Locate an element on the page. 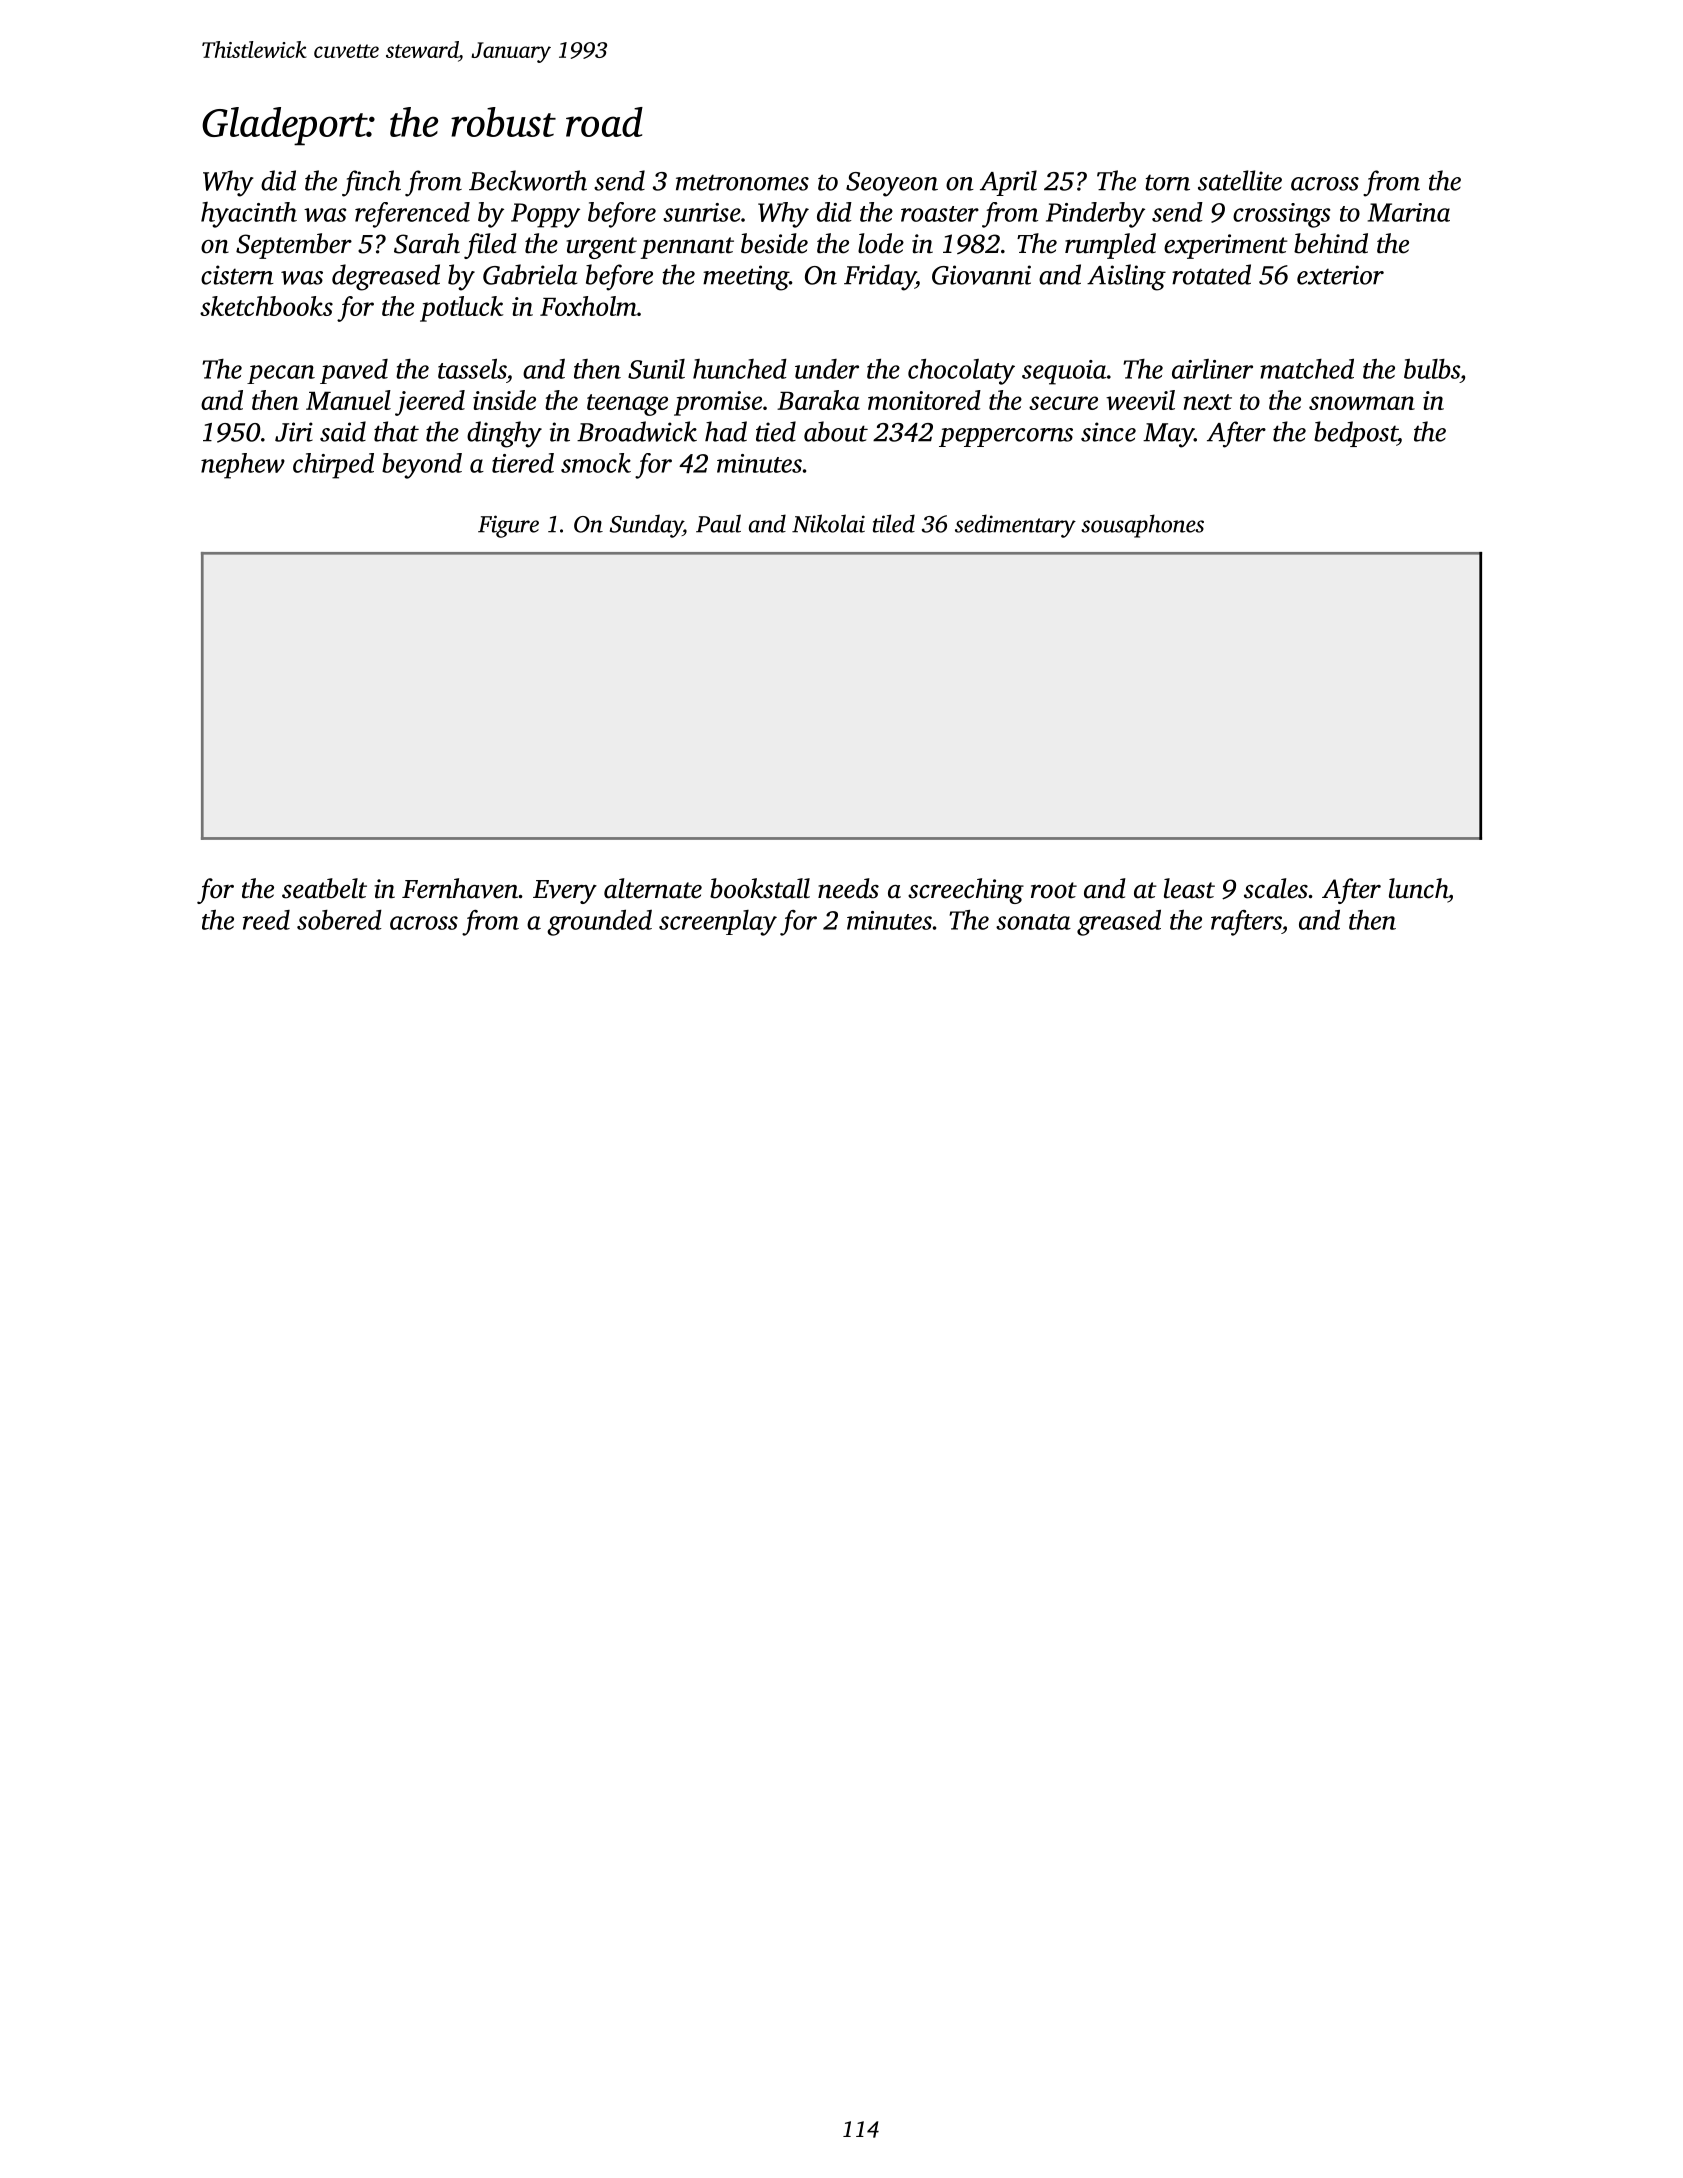 The image size is (1683, 2178). hyacinth is located at coordinates (249, 215).
